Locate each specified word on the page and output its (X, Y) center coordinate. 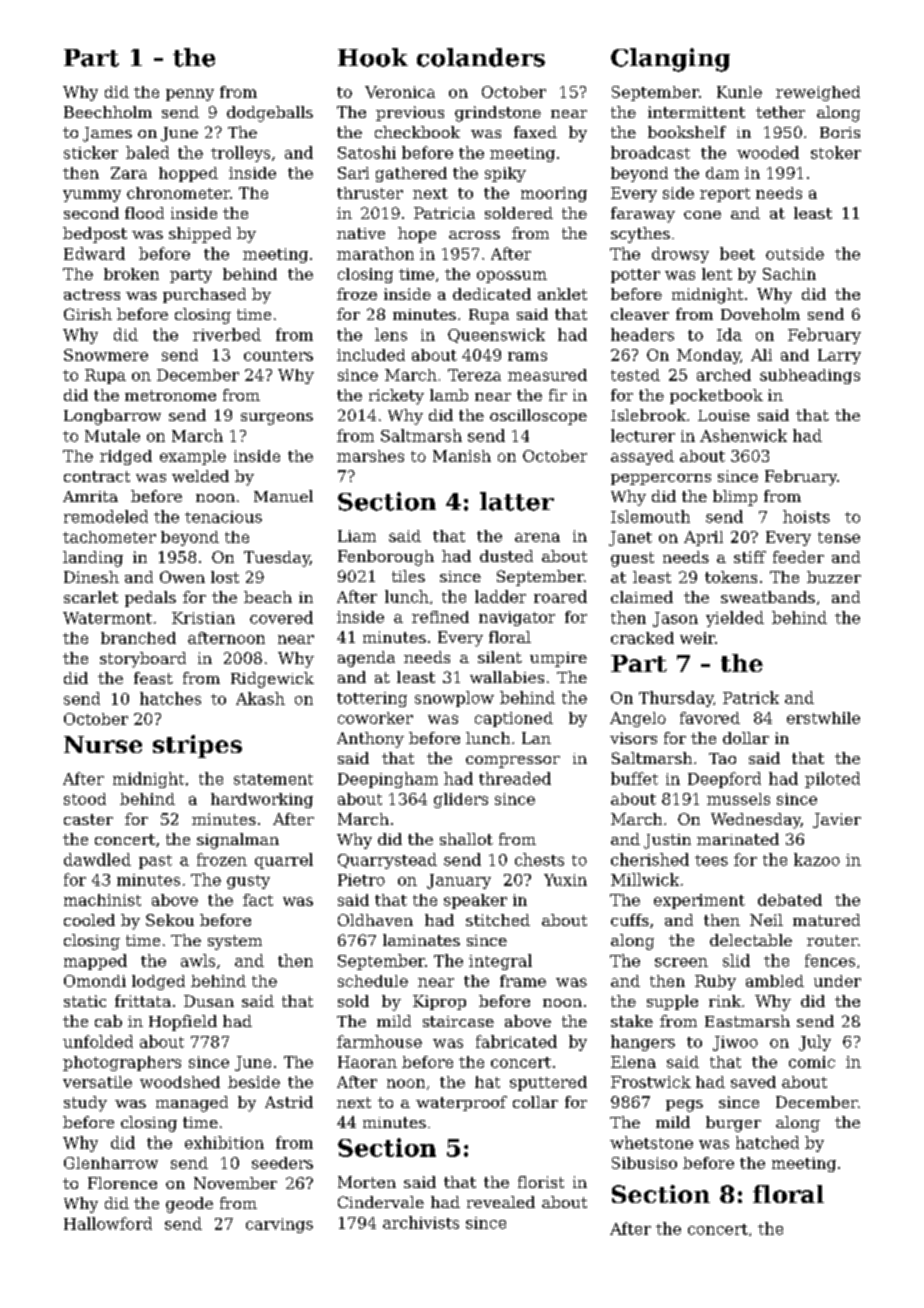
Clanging (670, 60)
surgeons (277, 419)
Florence (122, 1183)
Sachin (789, 274)
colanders (481, 57)
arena (537, 537)
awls (198, 960)
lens (391, 334)
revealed (501, 1202)
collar (535, 1102)
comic (812, 1062)
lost (225, 577)
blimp (735, 498)
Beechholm (108, 112)
